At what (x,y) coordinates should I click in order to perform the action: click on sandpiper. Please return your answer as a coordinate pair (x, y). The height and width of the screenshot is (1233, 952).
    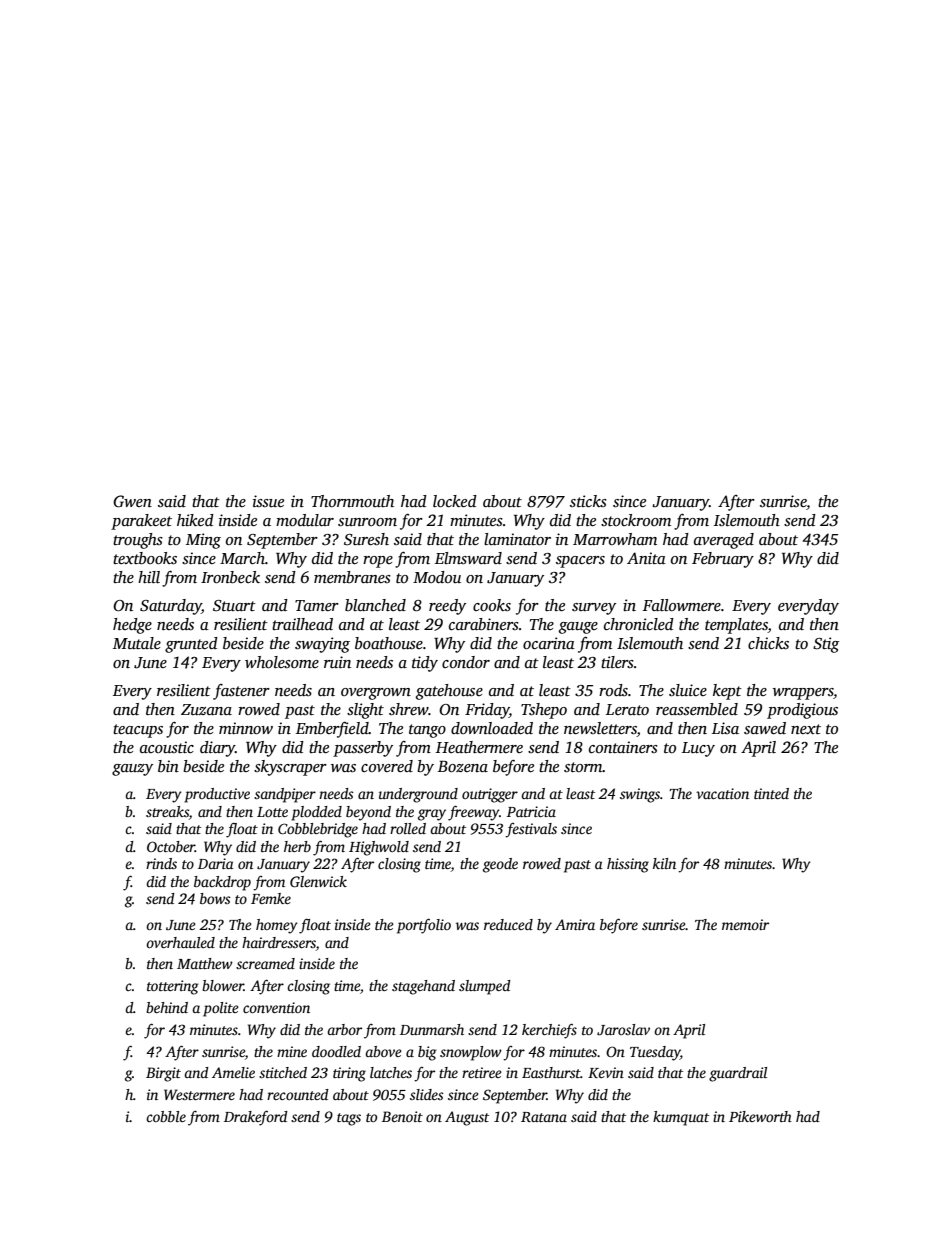
    Looking at the image, I should click on (285, 795).
